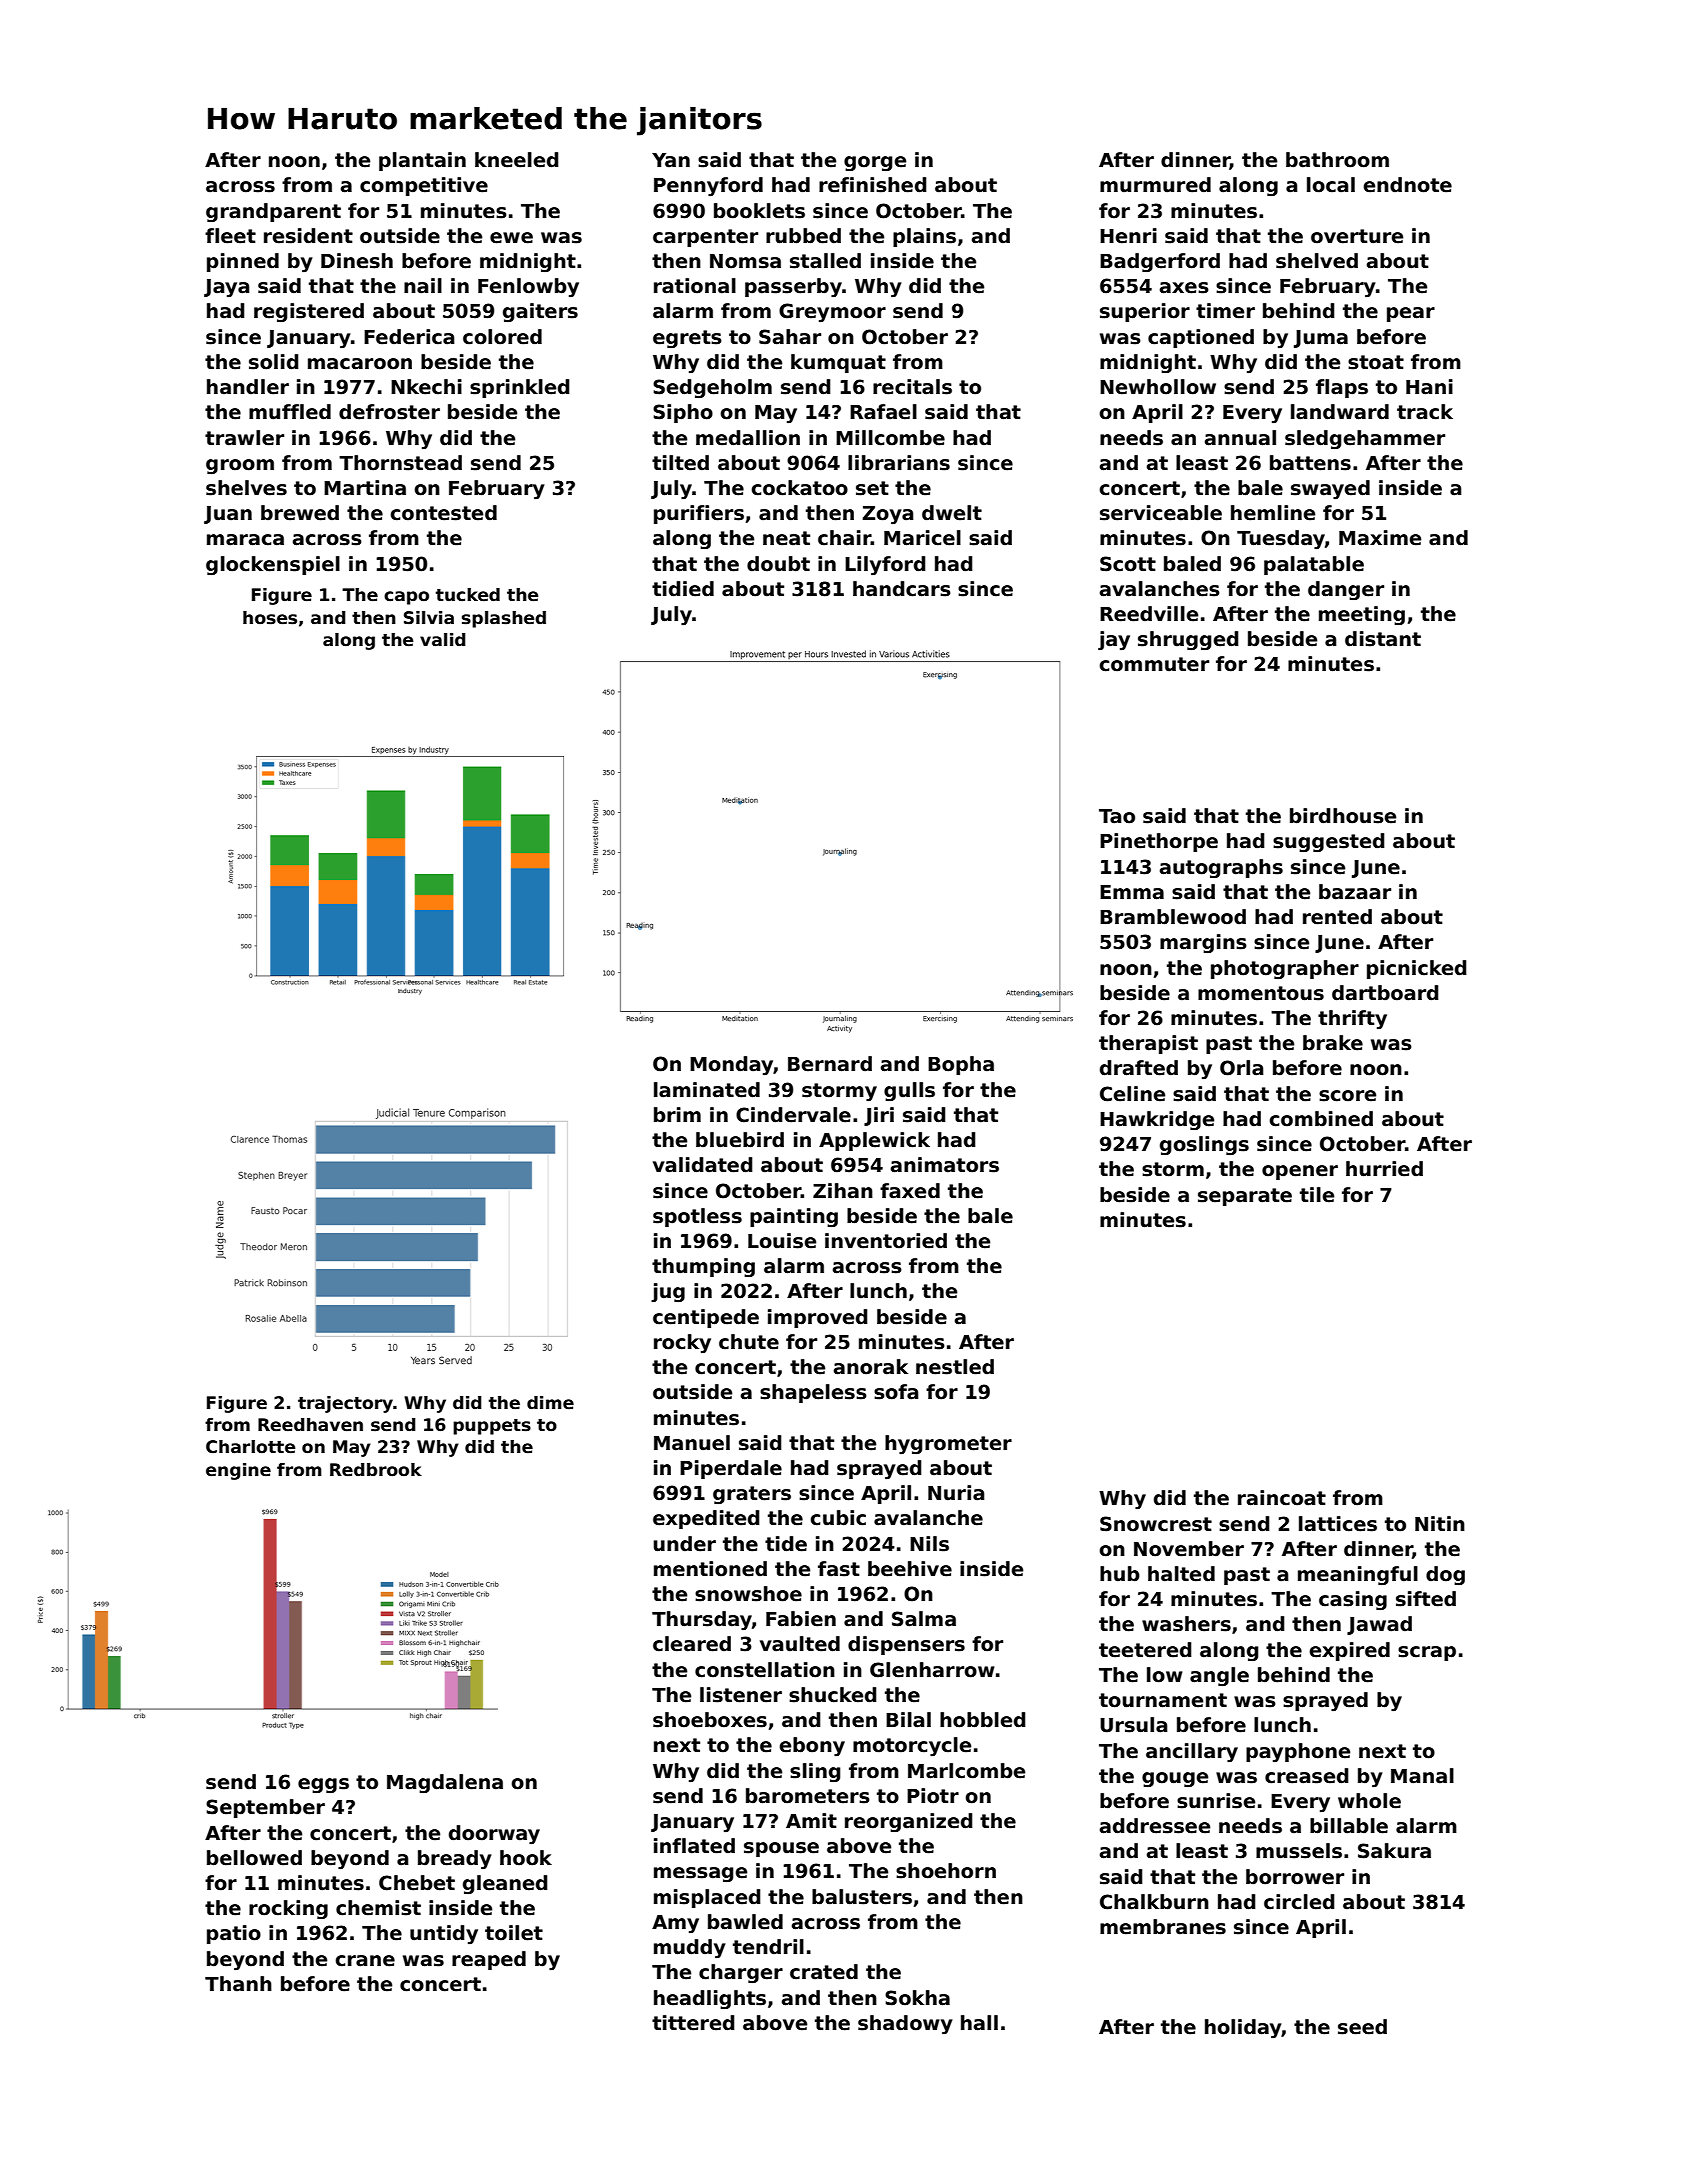 The height and width of the image is (2178, 1683). I want to click on brim, so click(677, 1115).
